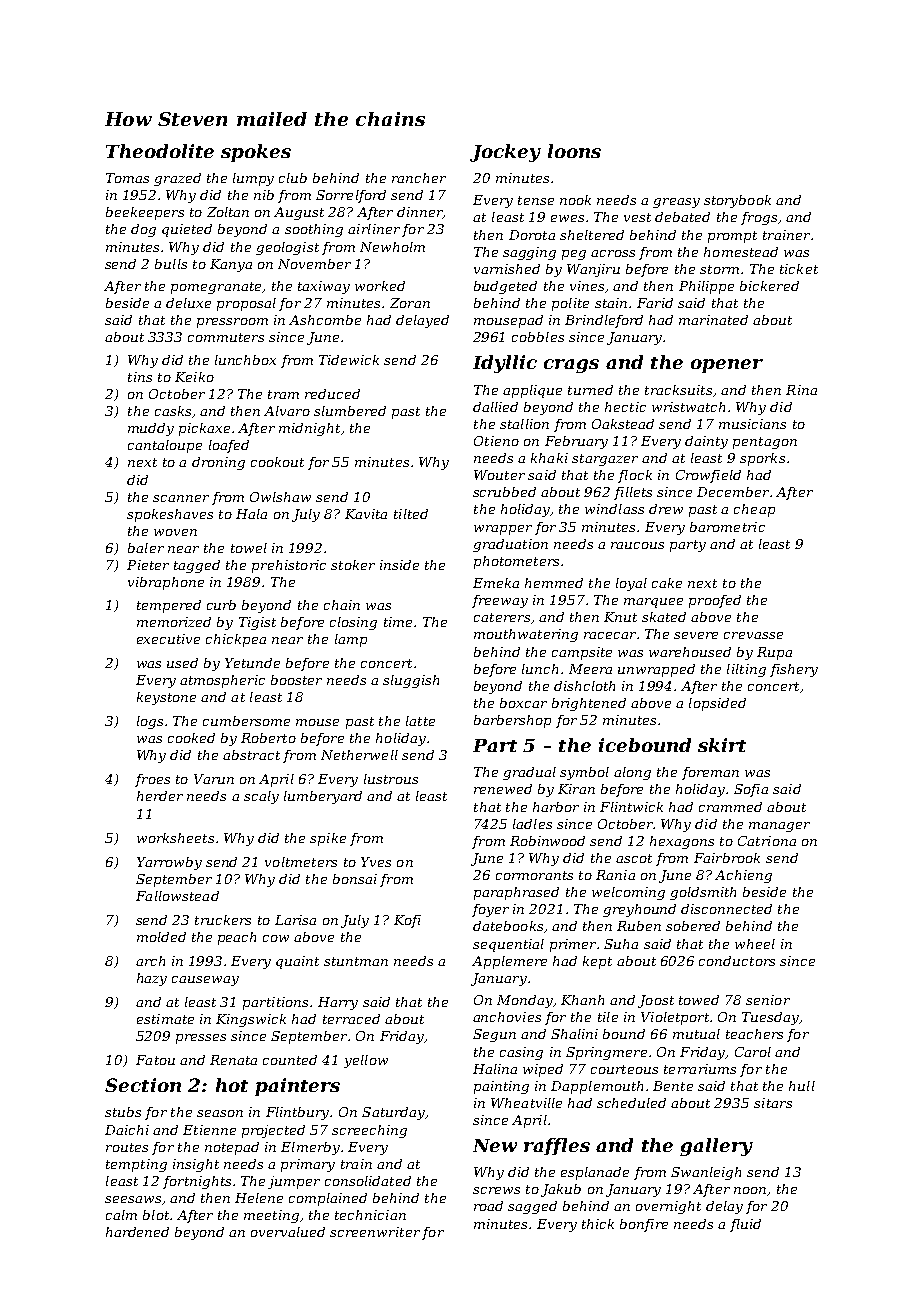  I want to click on blot, so click(156, 1215).
